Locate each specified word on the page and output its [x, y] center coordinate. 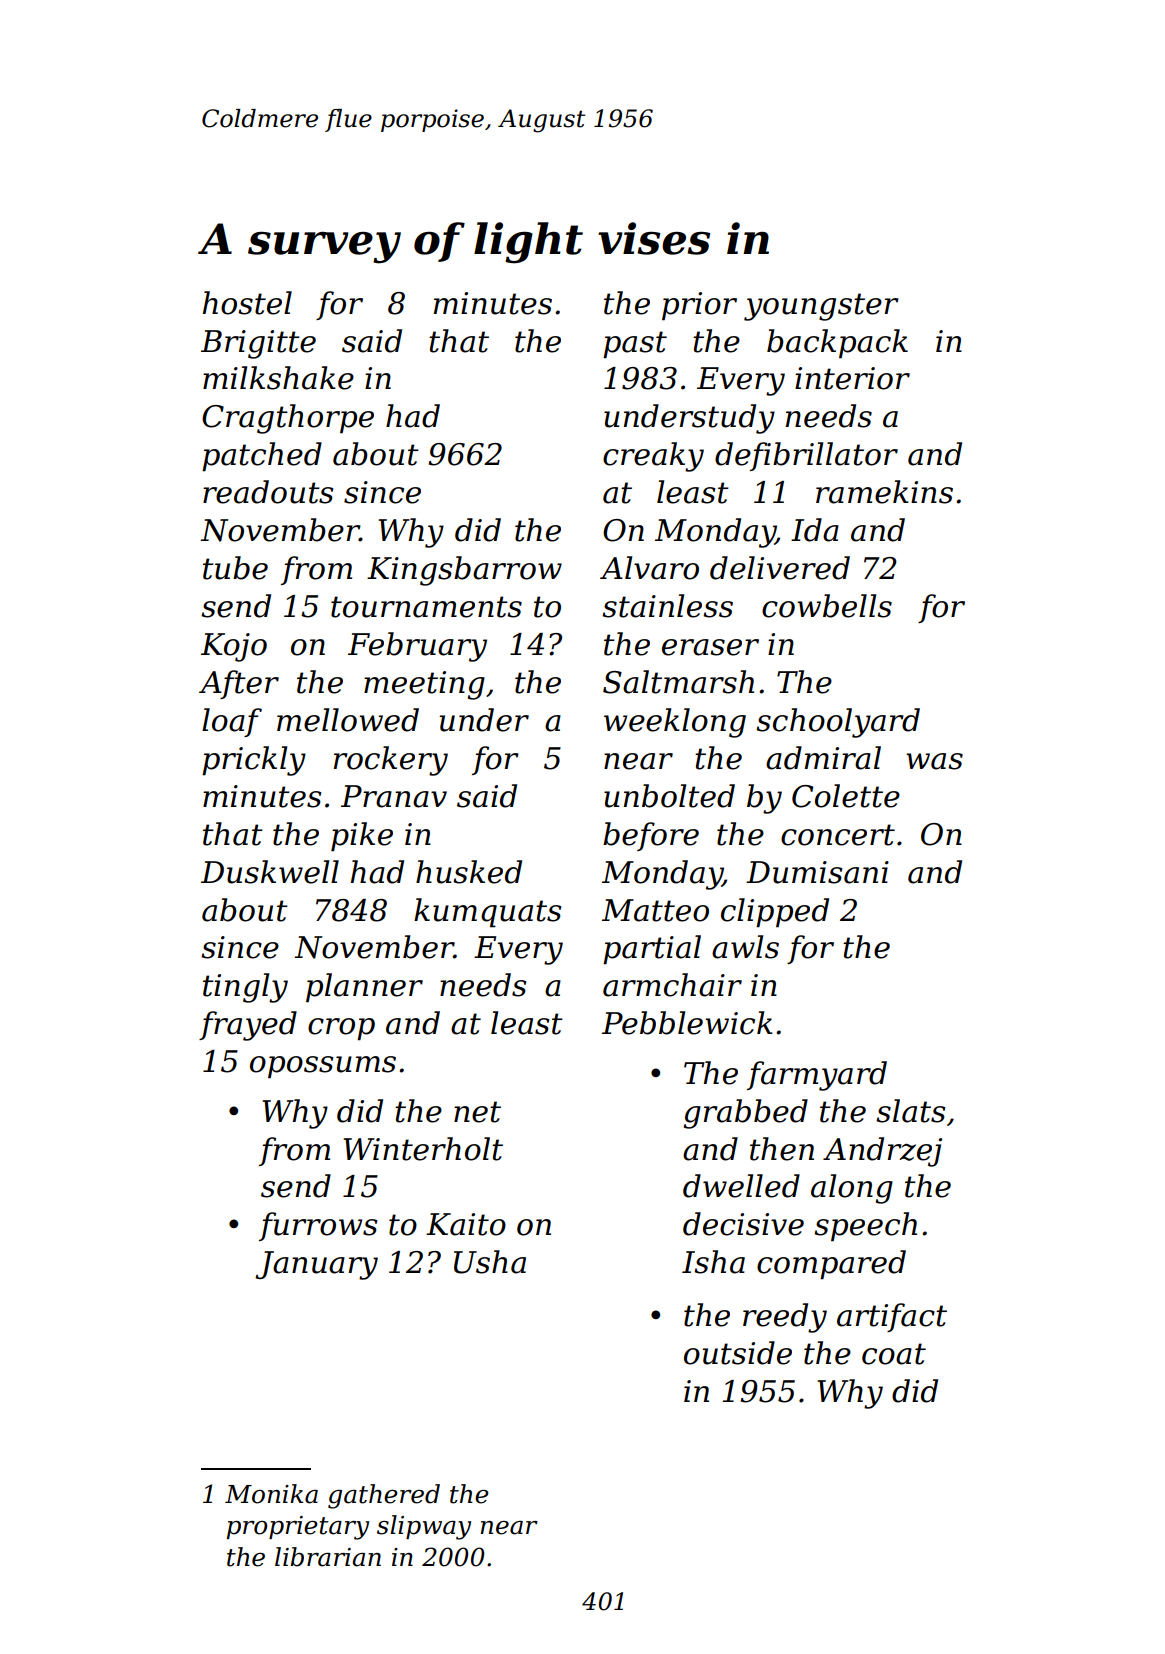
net [477, 1112]
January [316, 1265]
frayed [248, 1026]
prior [699, 306]
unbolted [669, 796]
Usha [490, 1262]
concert [838, 835]
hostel [247, 303]
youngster [821, 307]
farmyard [817, 1076]
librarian [328, 1557]
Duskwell [270, 872]
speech [865, 1227]
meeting [424, 685]
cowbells [827, 606]
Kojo [234, 647]
